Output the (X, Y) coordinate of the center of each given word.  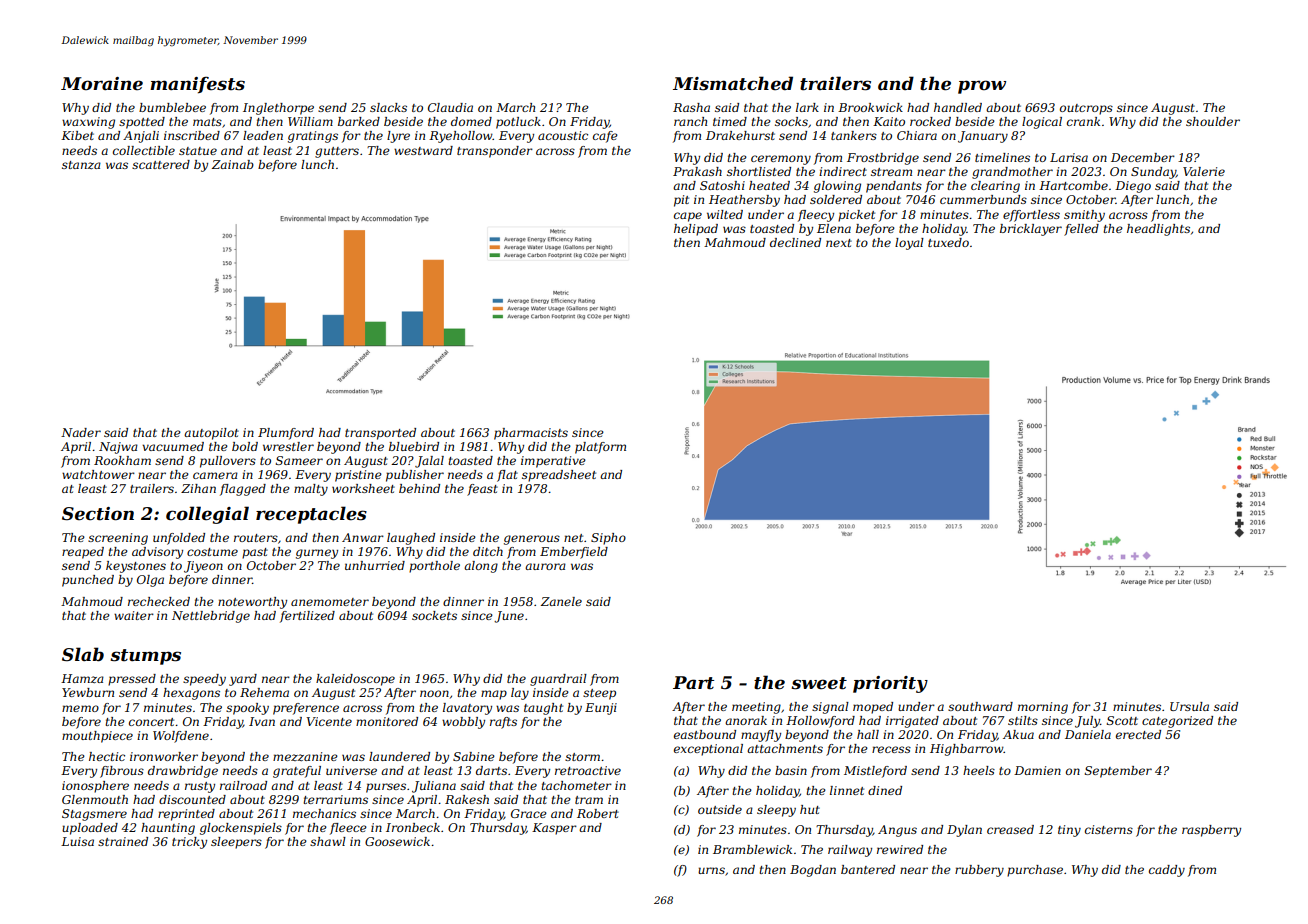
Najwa (118, 448)
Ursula (1189, 706)
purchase (1035, 871)
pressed (132, 680)
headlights (1158, 230)
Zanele (561, 601)
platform (600, 448)
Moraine (102, 84)
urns (711, 870)
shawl (328, 841)
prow (982, 87)
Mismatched (733, 83)
